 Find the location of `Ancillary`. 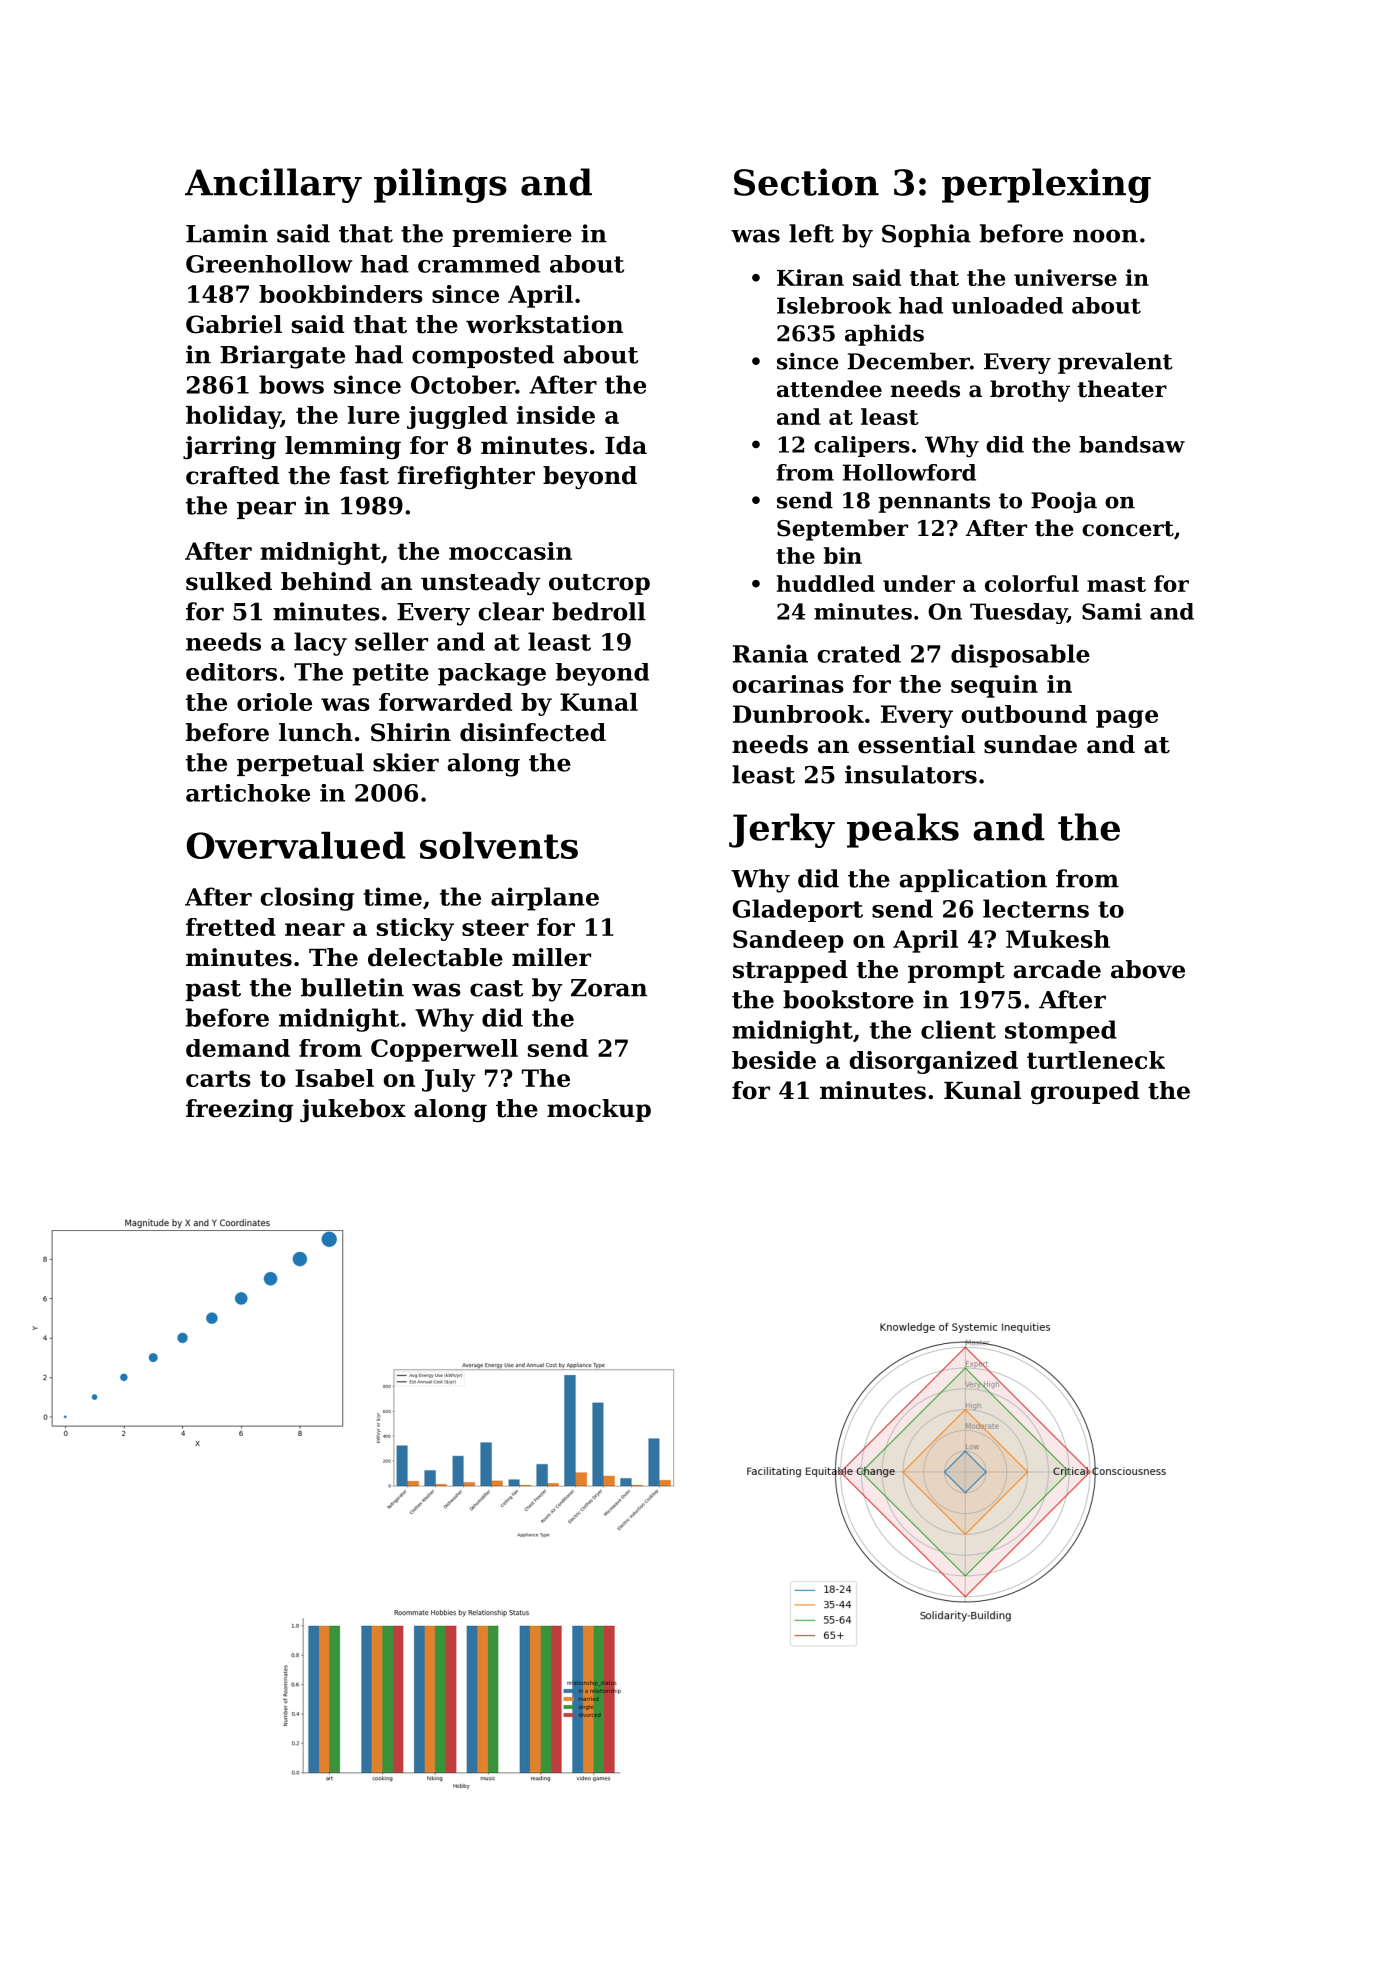

Ancillary is located at coordinates (273, 185).
